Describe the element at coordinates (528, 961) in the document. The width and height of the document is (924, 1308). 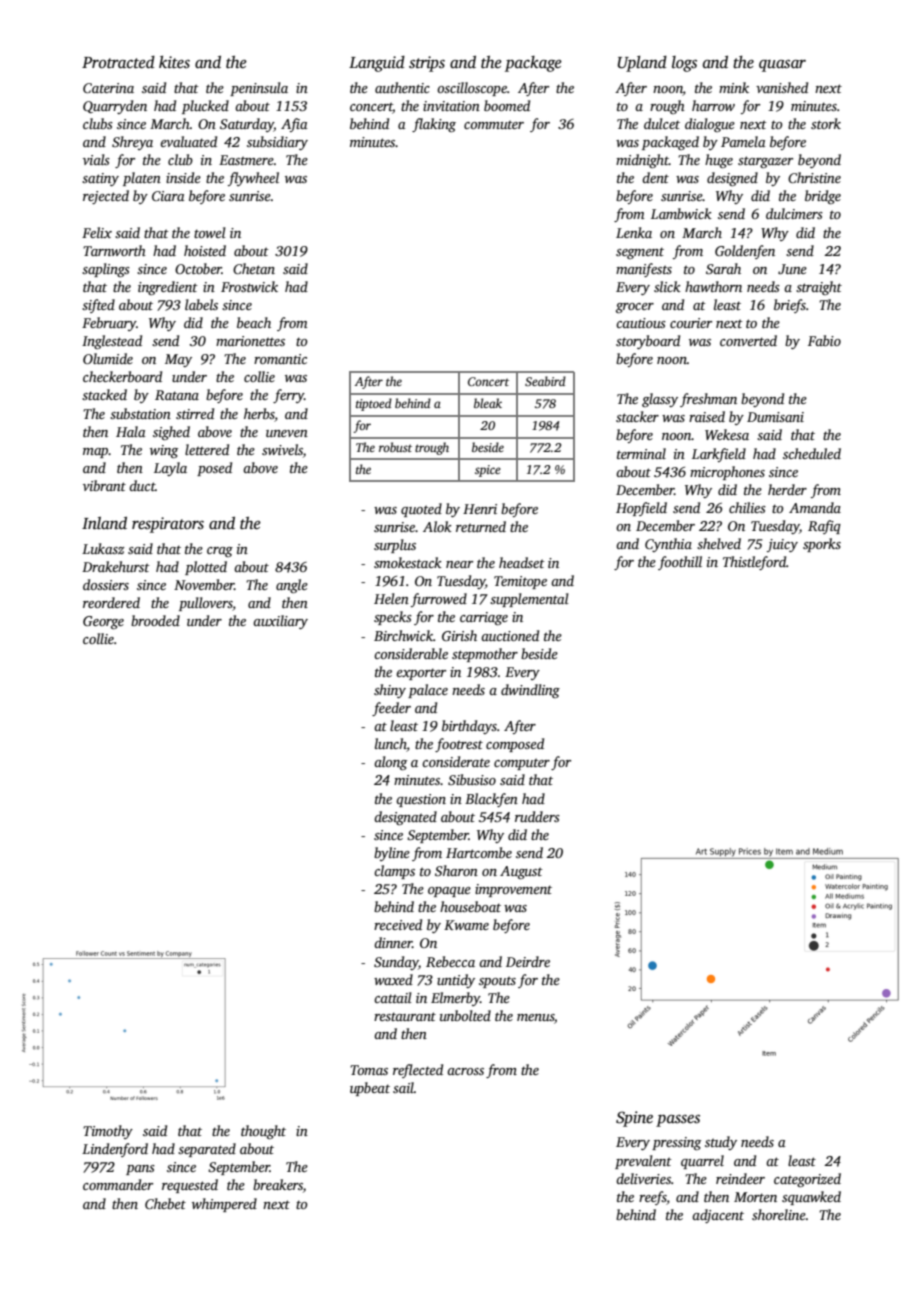
I see `Deirdre` at that location.
